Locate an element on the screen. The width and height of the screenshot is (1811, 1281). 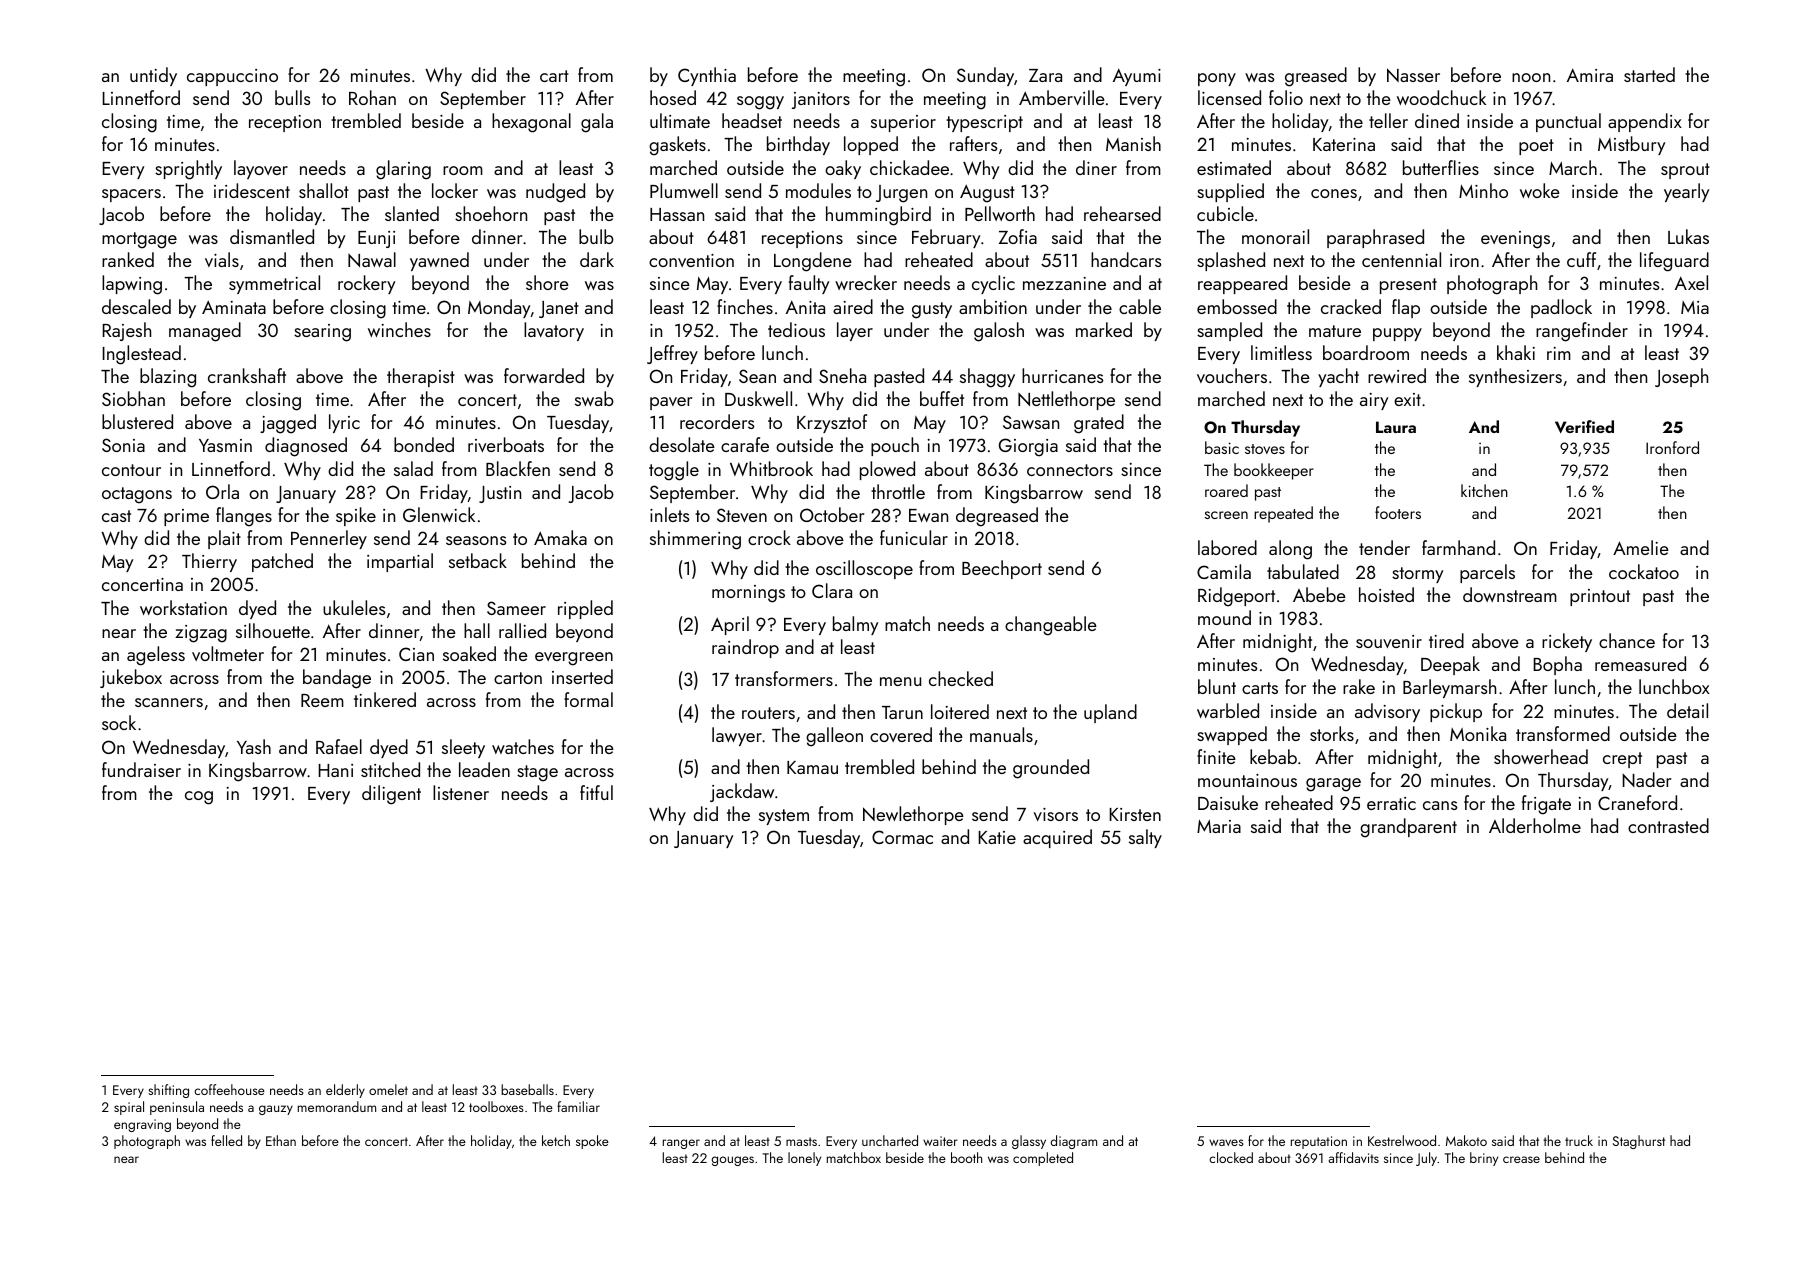
Bopha is located at coordinates (1557, 665).
